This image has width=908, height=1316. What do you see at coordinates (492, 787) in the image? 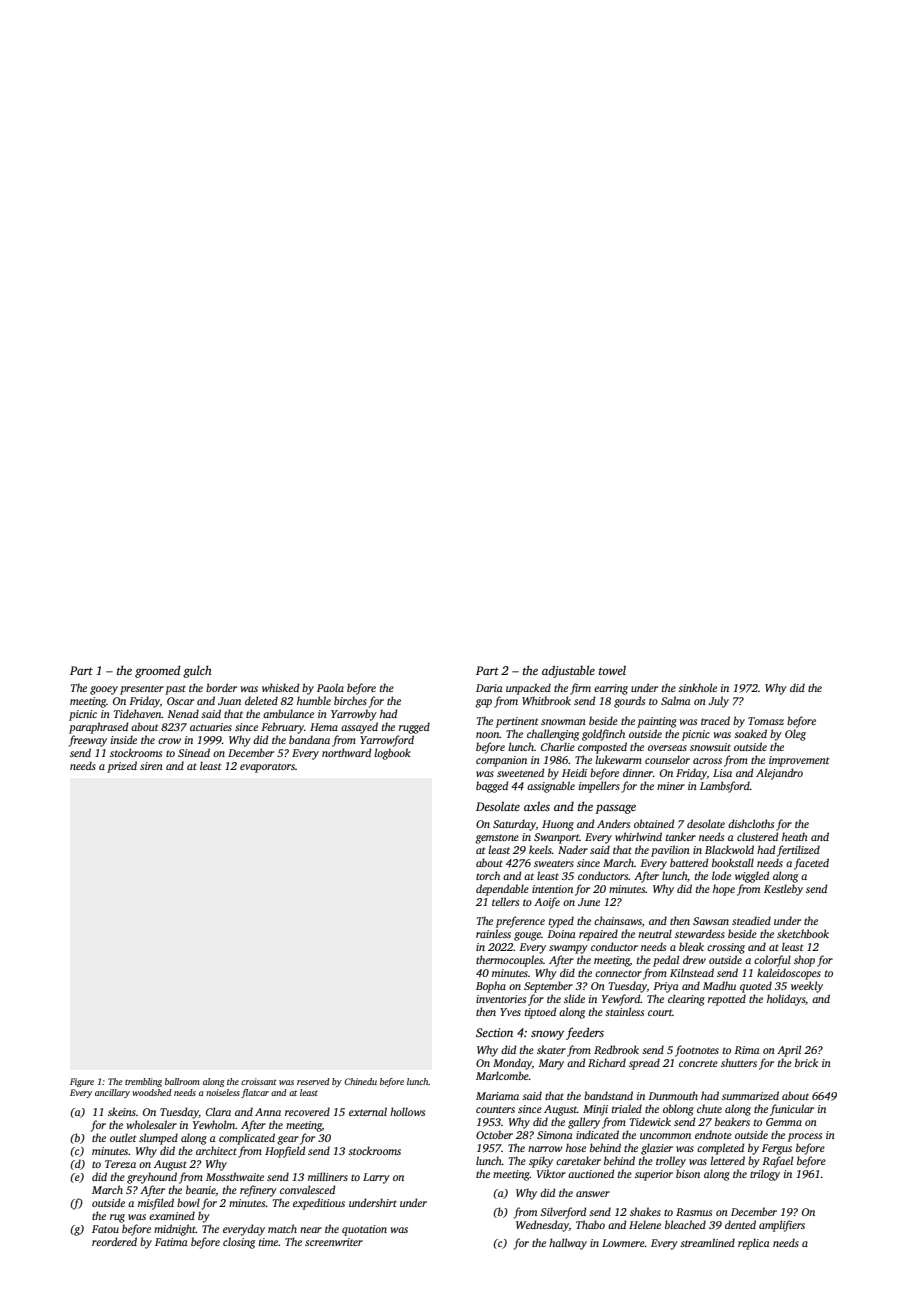
I see `bagged` at bounding box center [492, 787].
